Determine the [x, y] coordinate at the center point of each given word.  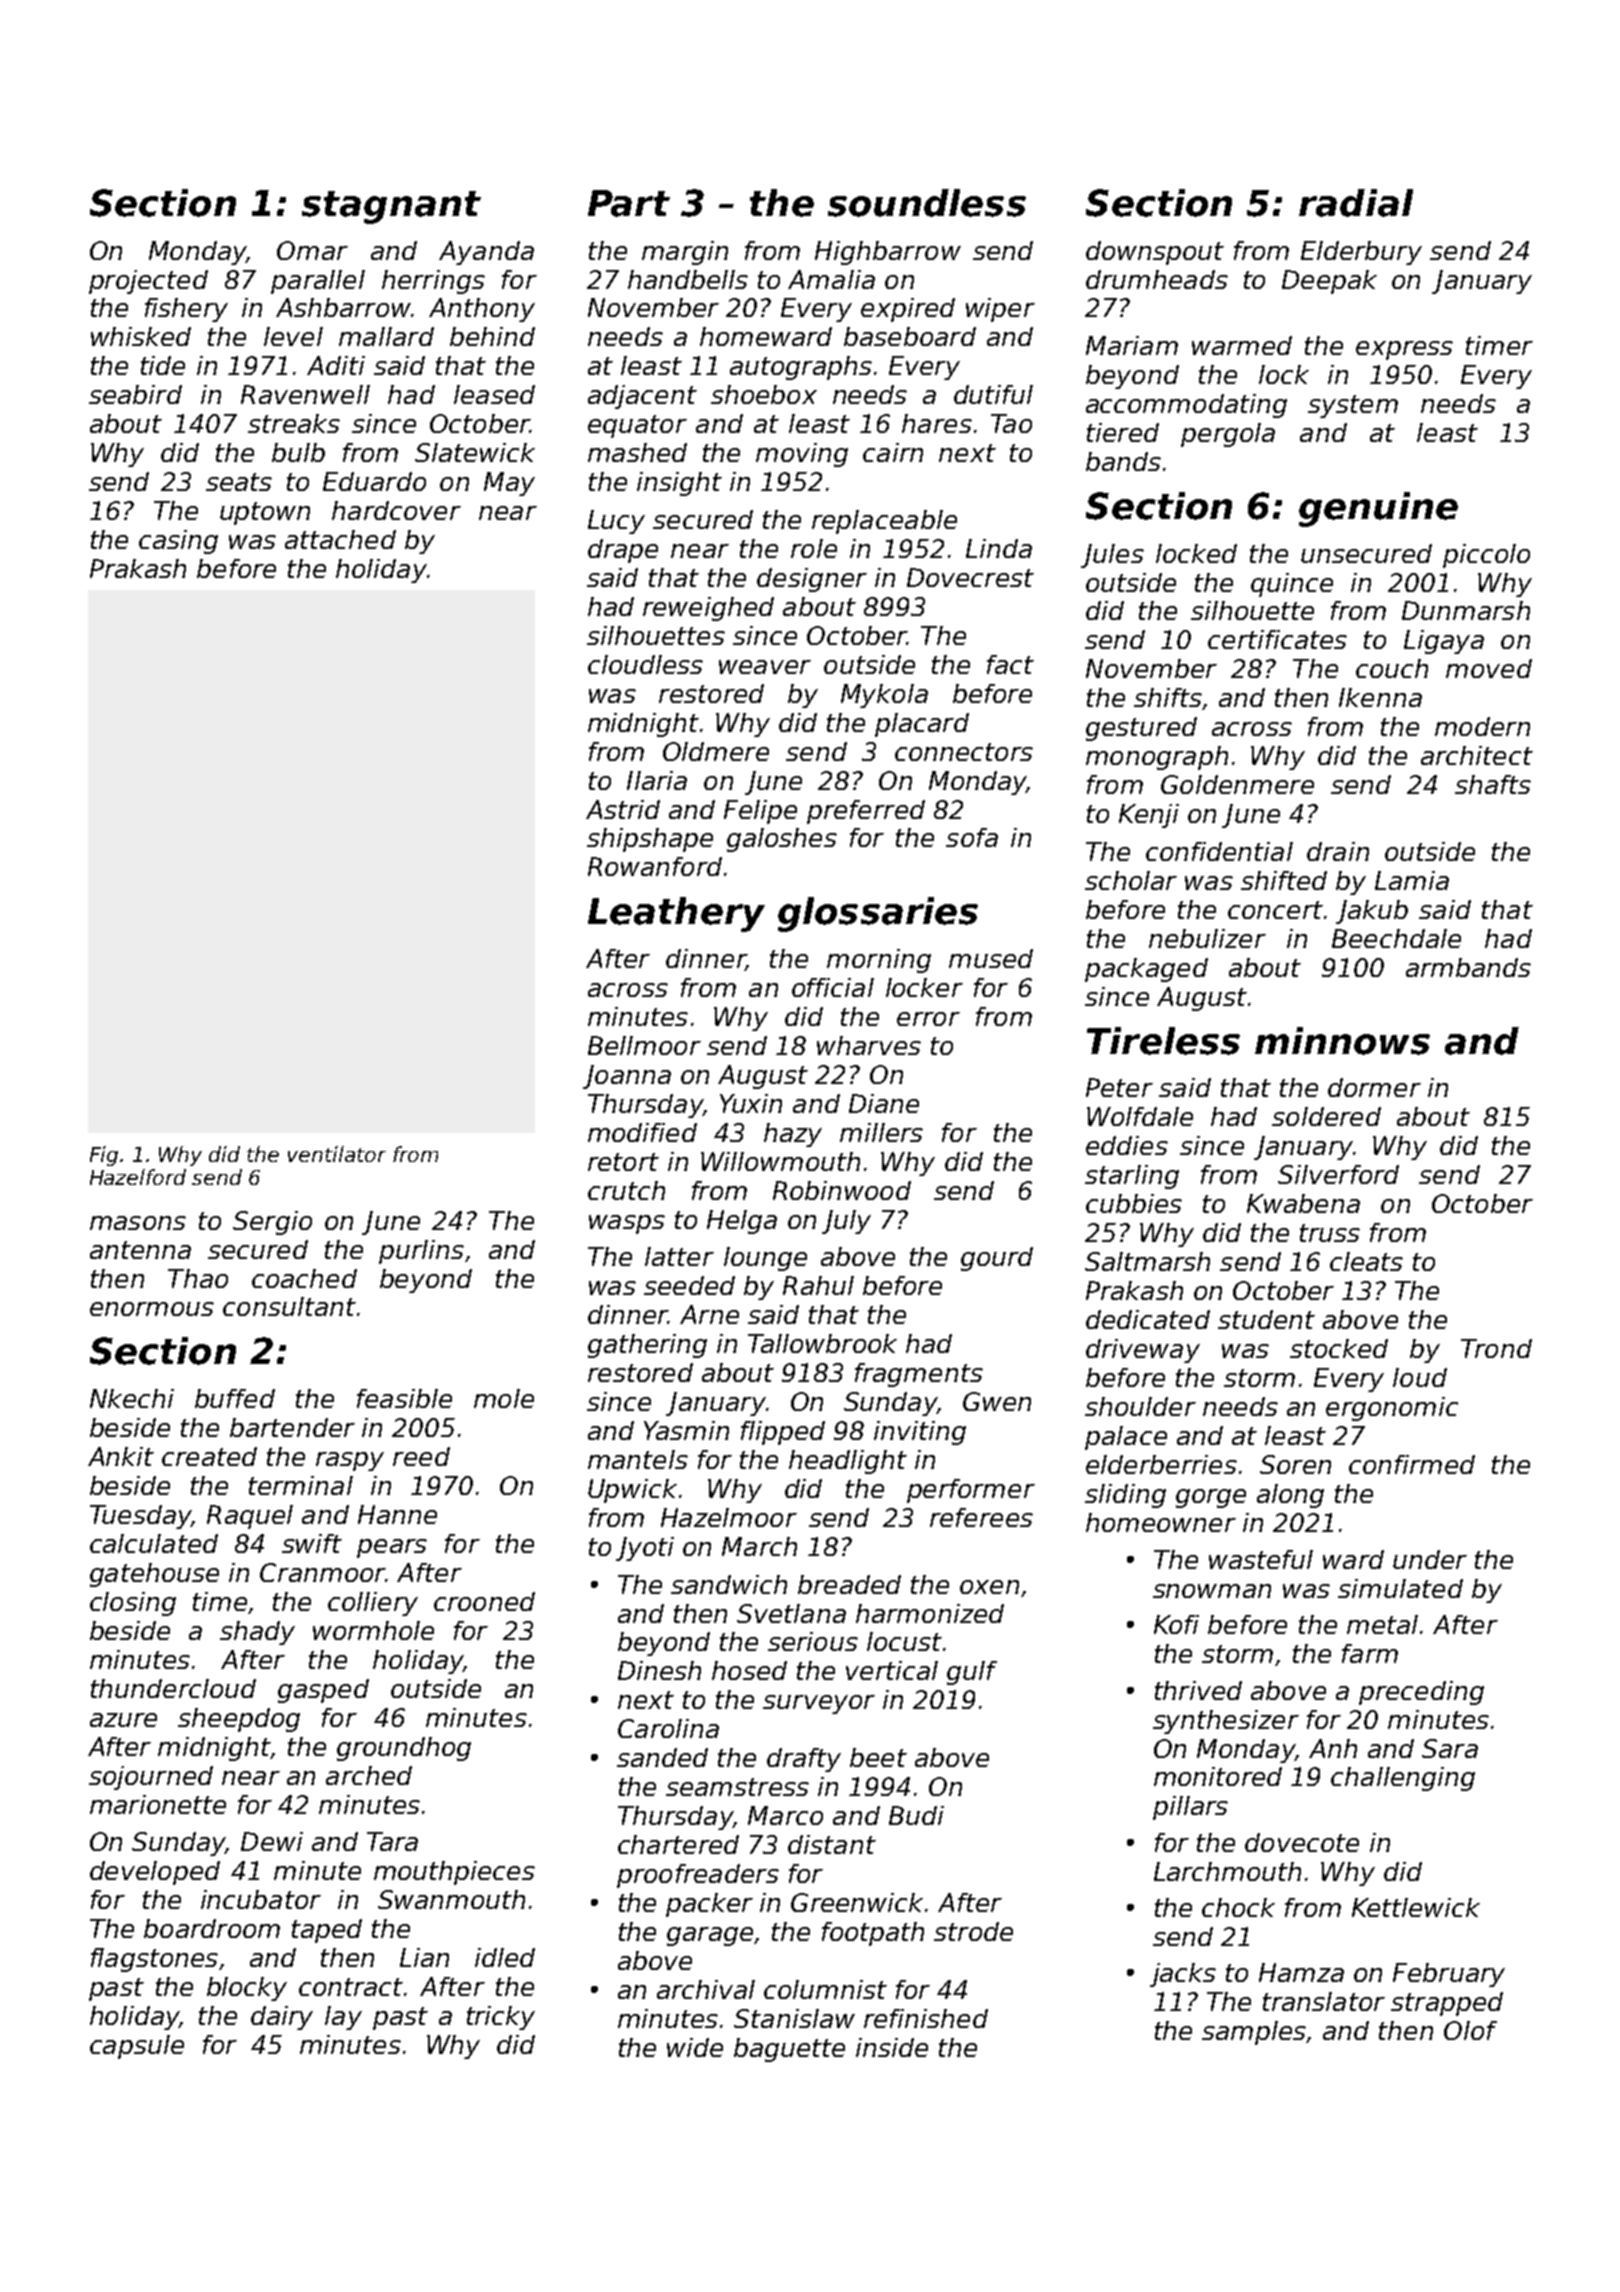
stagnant [391, 207]
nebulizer [1207, 938]
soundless [927, 203]
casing [178, 542]
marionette [158, 1804]
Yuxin [751, 1103]
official [833, 987]
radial [1356, 203]
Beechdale [1396, 938]
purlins [421, 1252]
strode [973, 1931]
